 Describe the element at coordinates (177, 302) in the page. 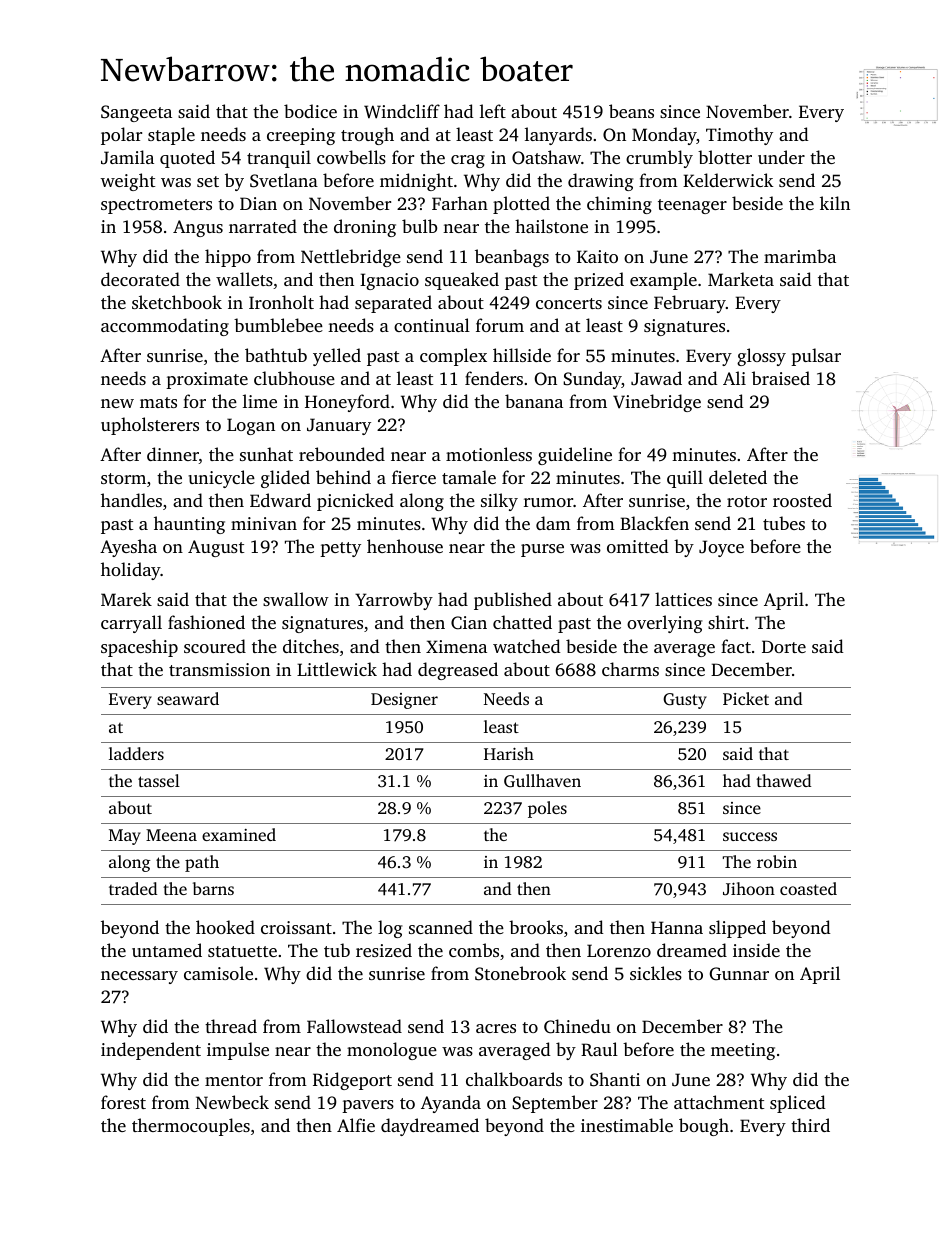

I see `sketchbook` at that location.
